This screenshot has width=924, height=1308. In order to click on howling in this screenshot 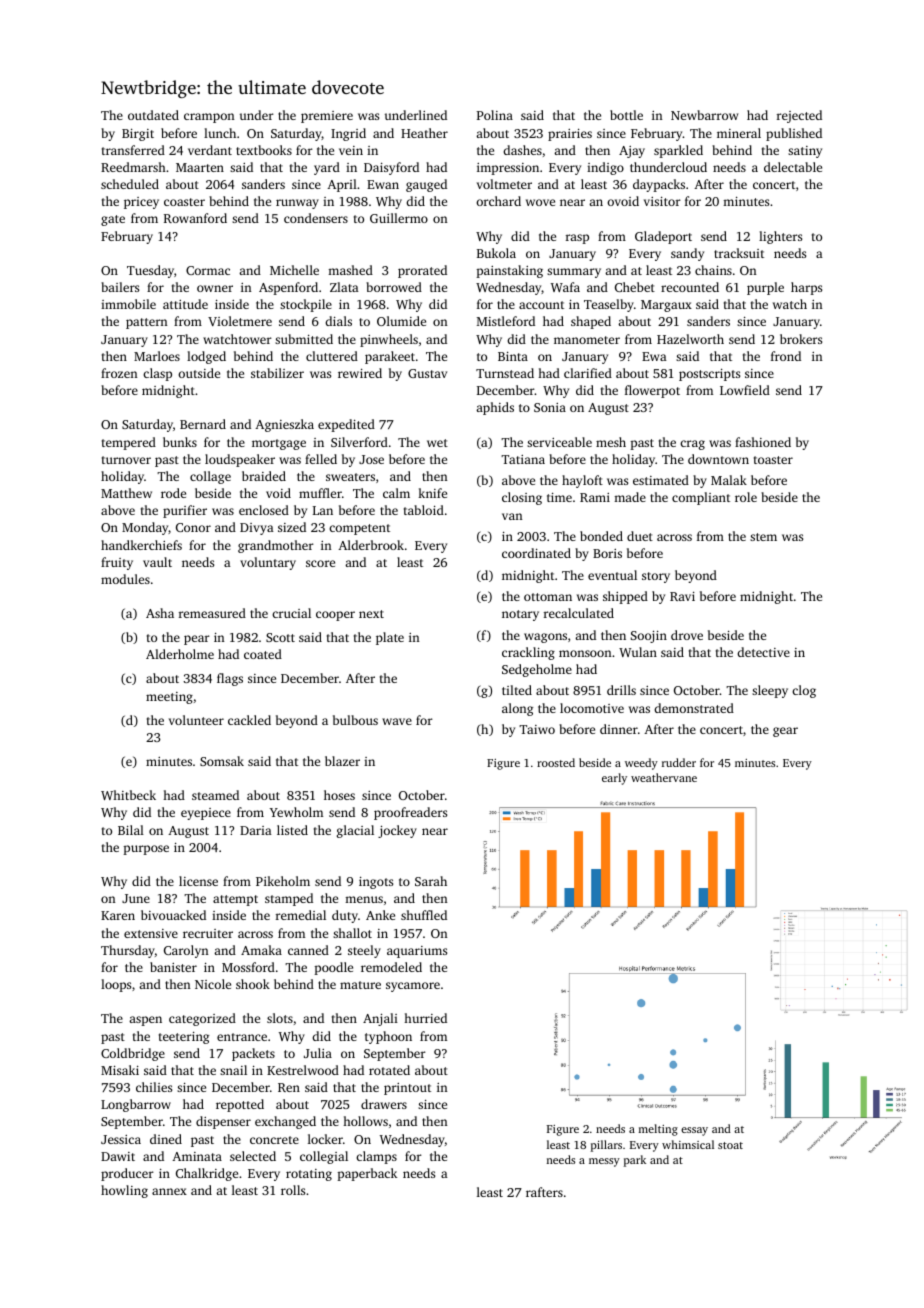, I will do `click(124, 1191)`.
